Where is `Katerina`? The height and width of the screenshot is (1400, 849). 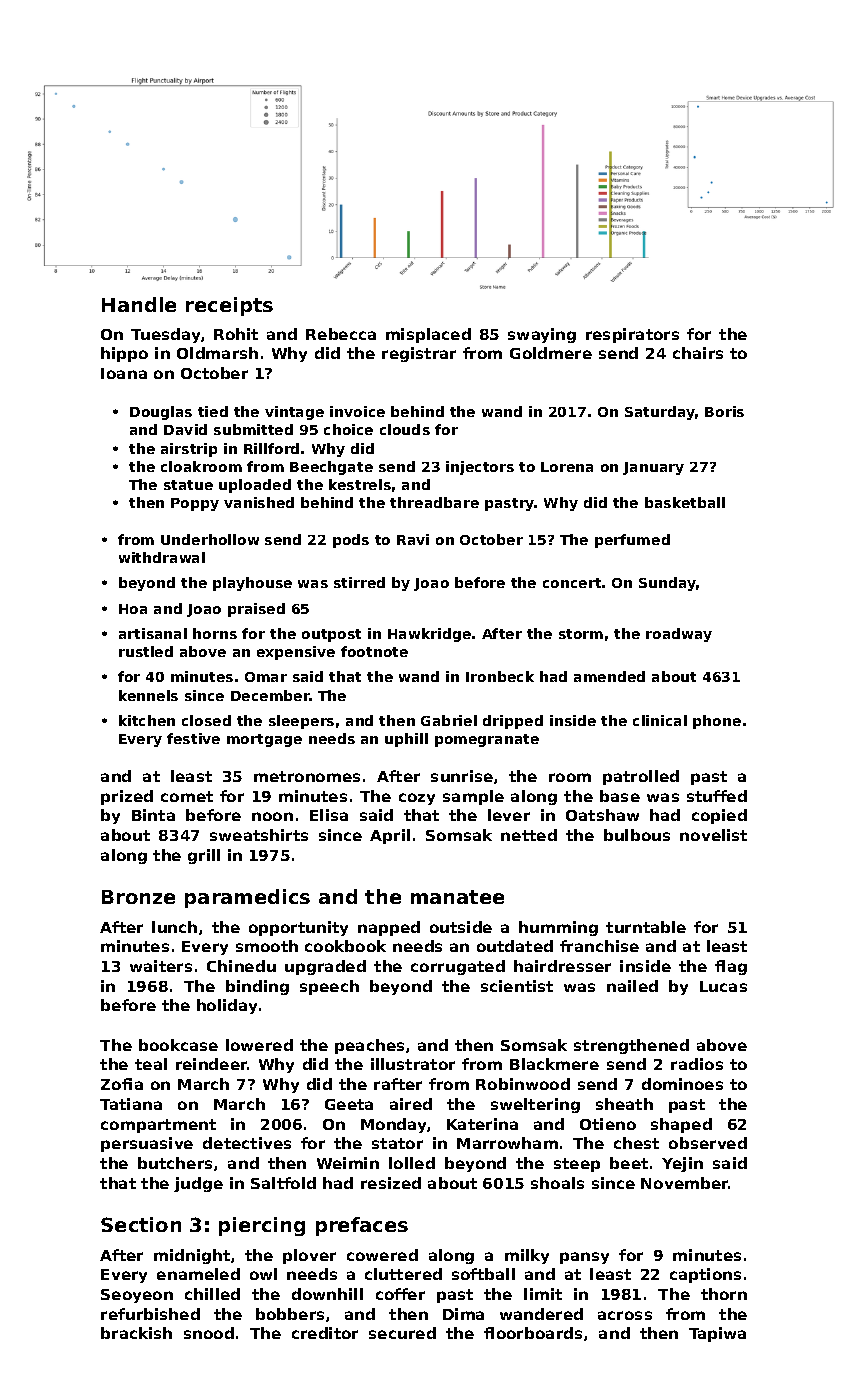 Katerina is located at coordinates (482, 1124).
